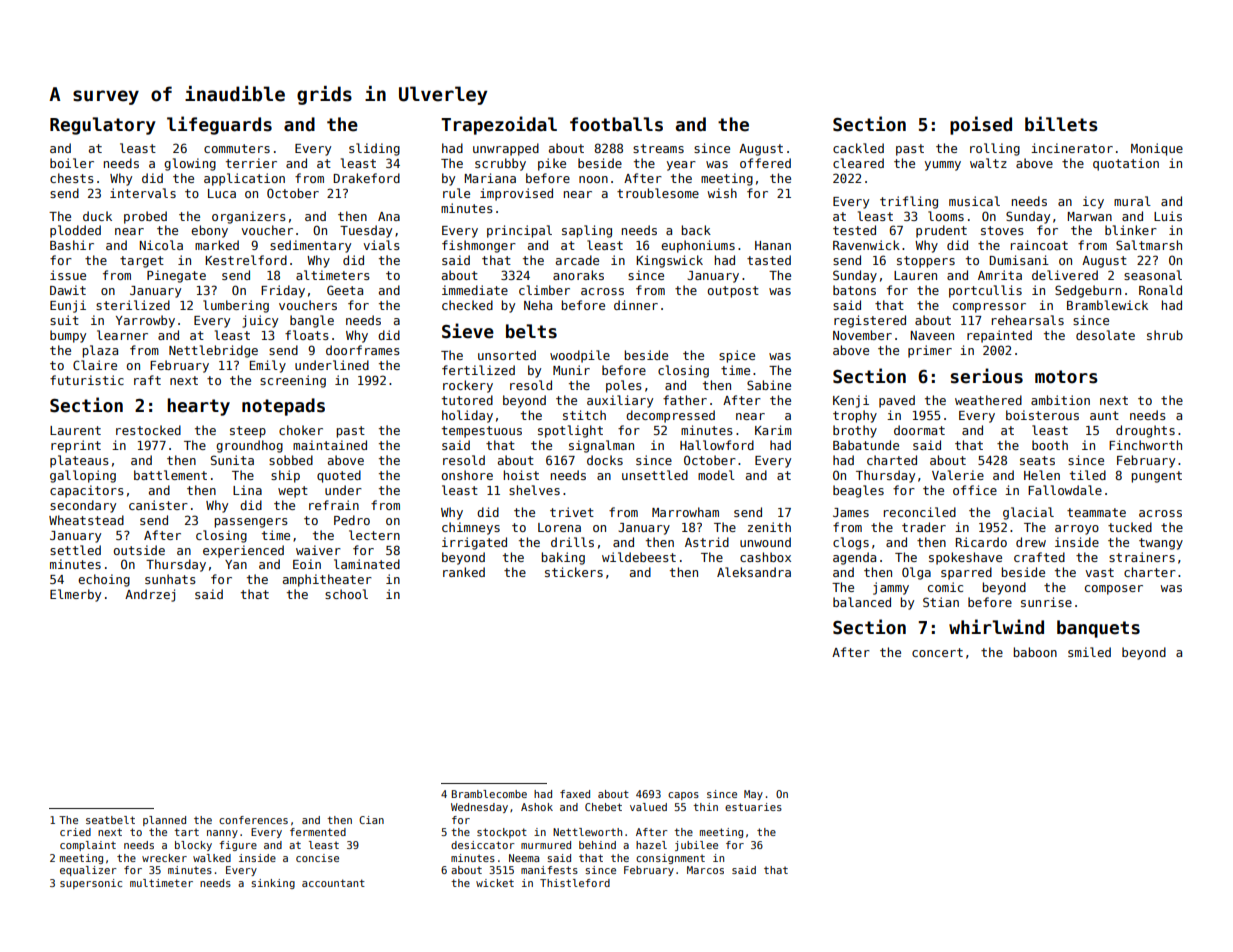  What do you see at coordinates (91, 884) in the screenshot?
I see `supersonic` at bounding box center [91, 884].
